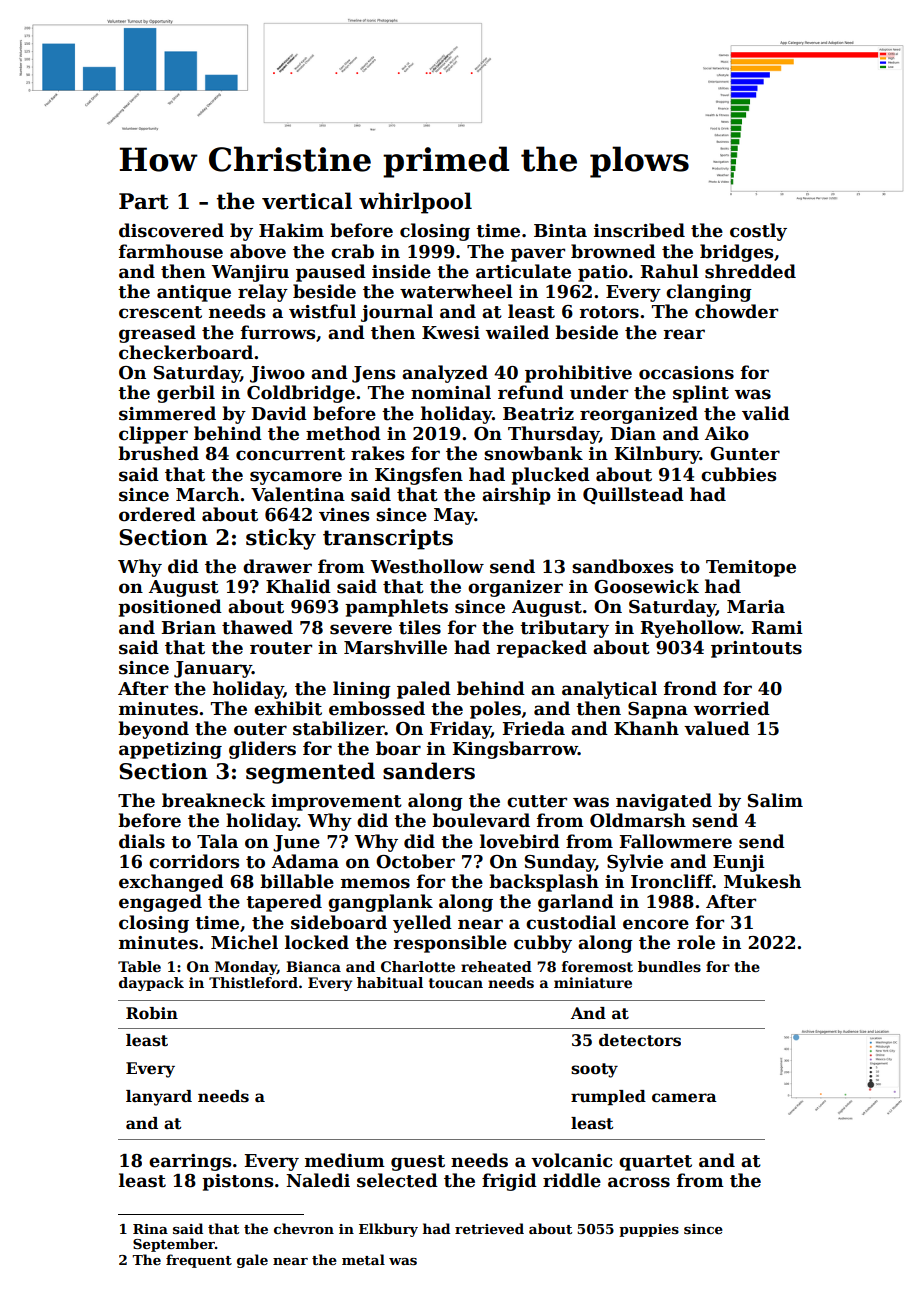  What do you see at coordinates (199, 1261) in the screenshot?
I see `frequent` at bounding box center [199, 1261].
